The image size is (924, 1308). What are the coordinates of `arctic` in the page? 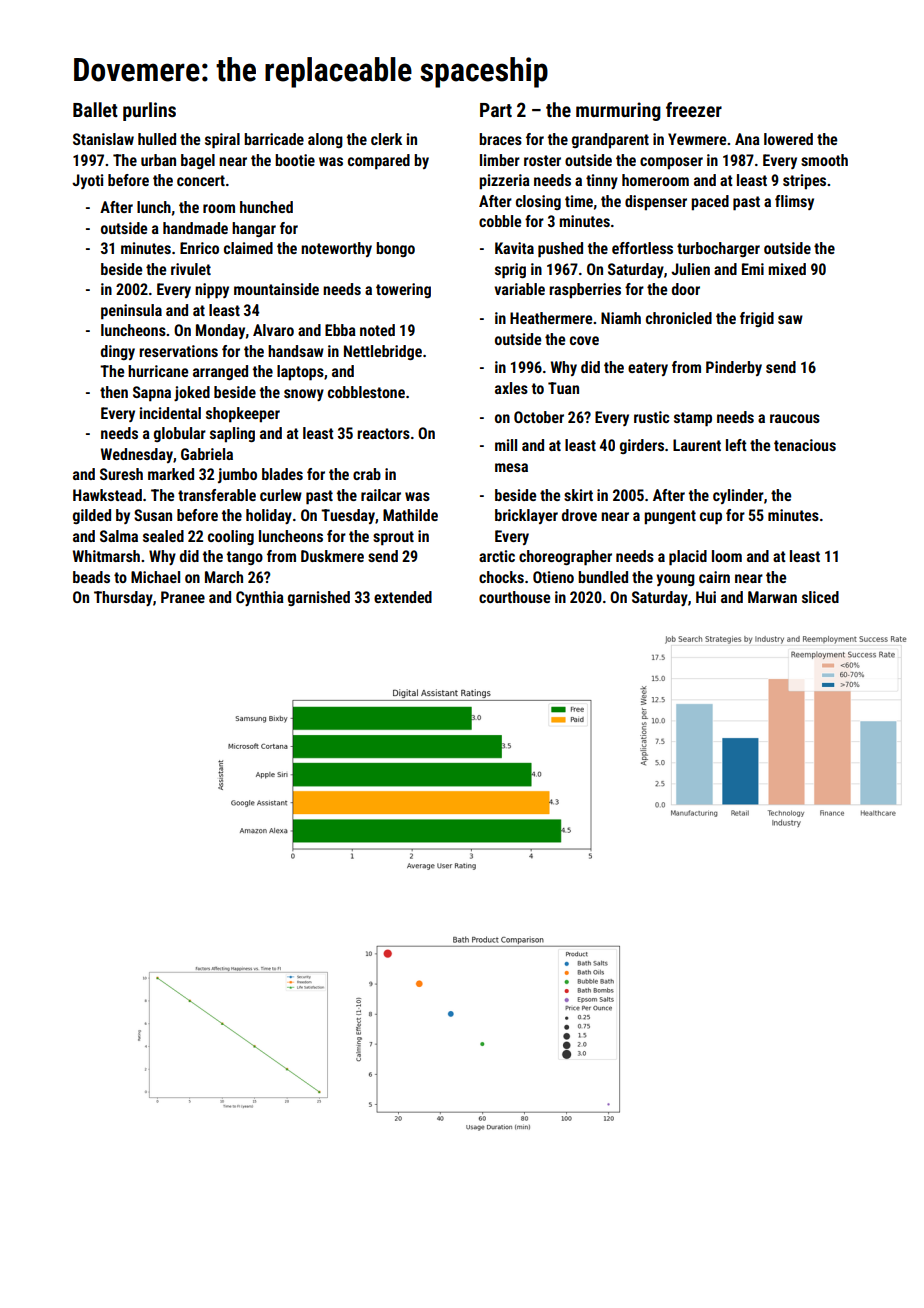 It's located at (497, 556).
